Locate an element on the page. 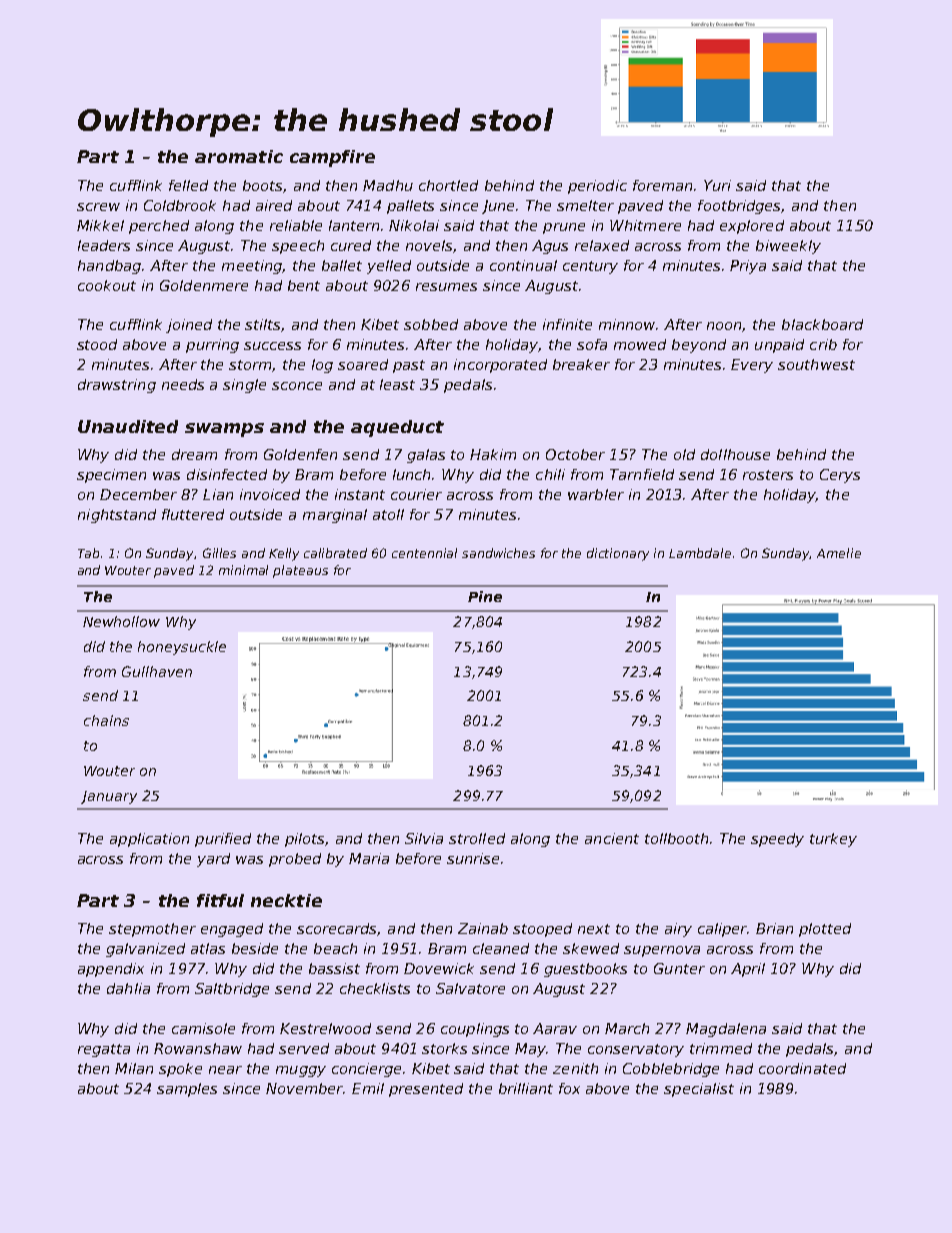 The height and width of the image is (1233, 952). turkey is located at coordinates (833, 840).
